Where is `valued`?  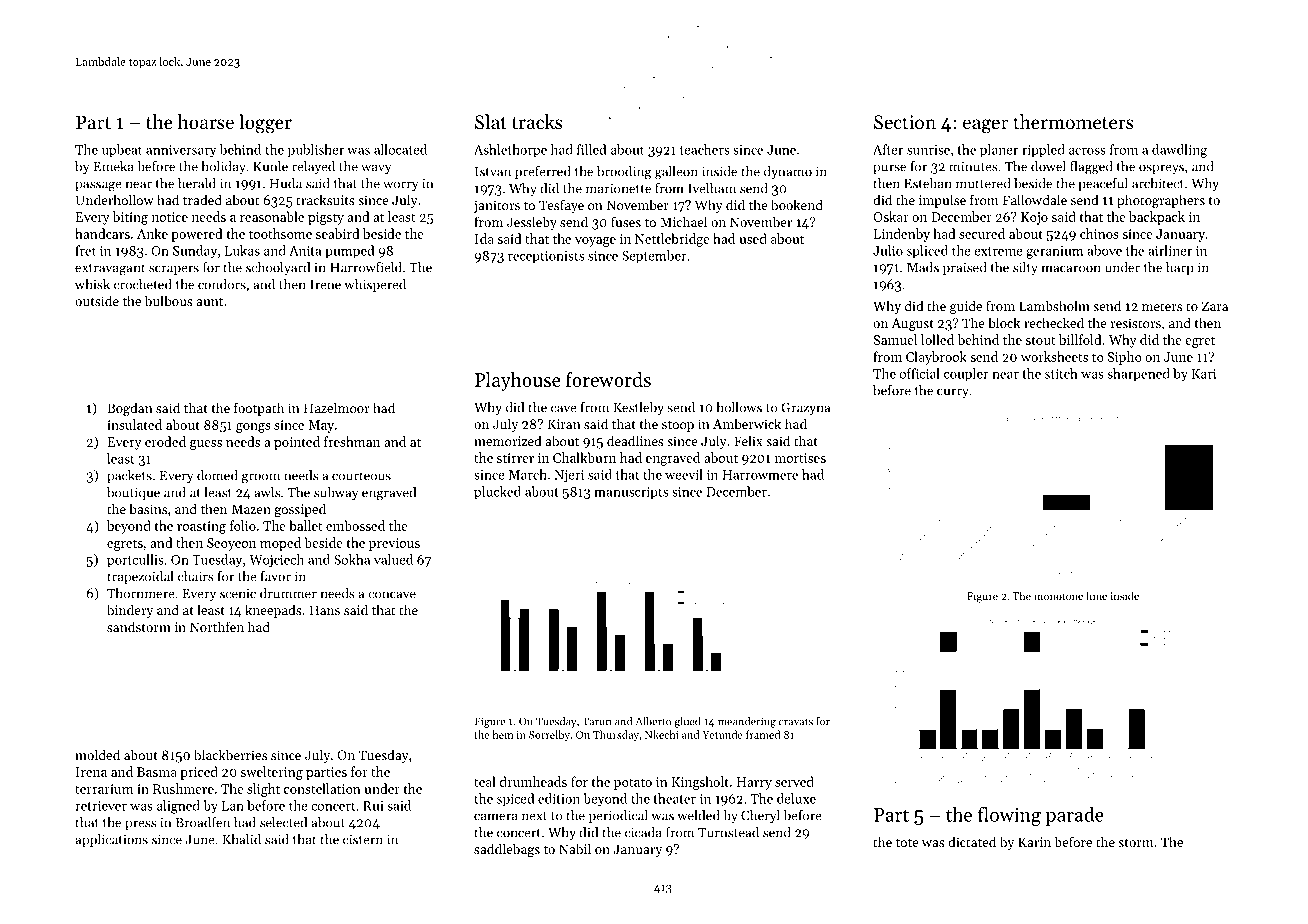
valued is located at coordinates (393, 559).
